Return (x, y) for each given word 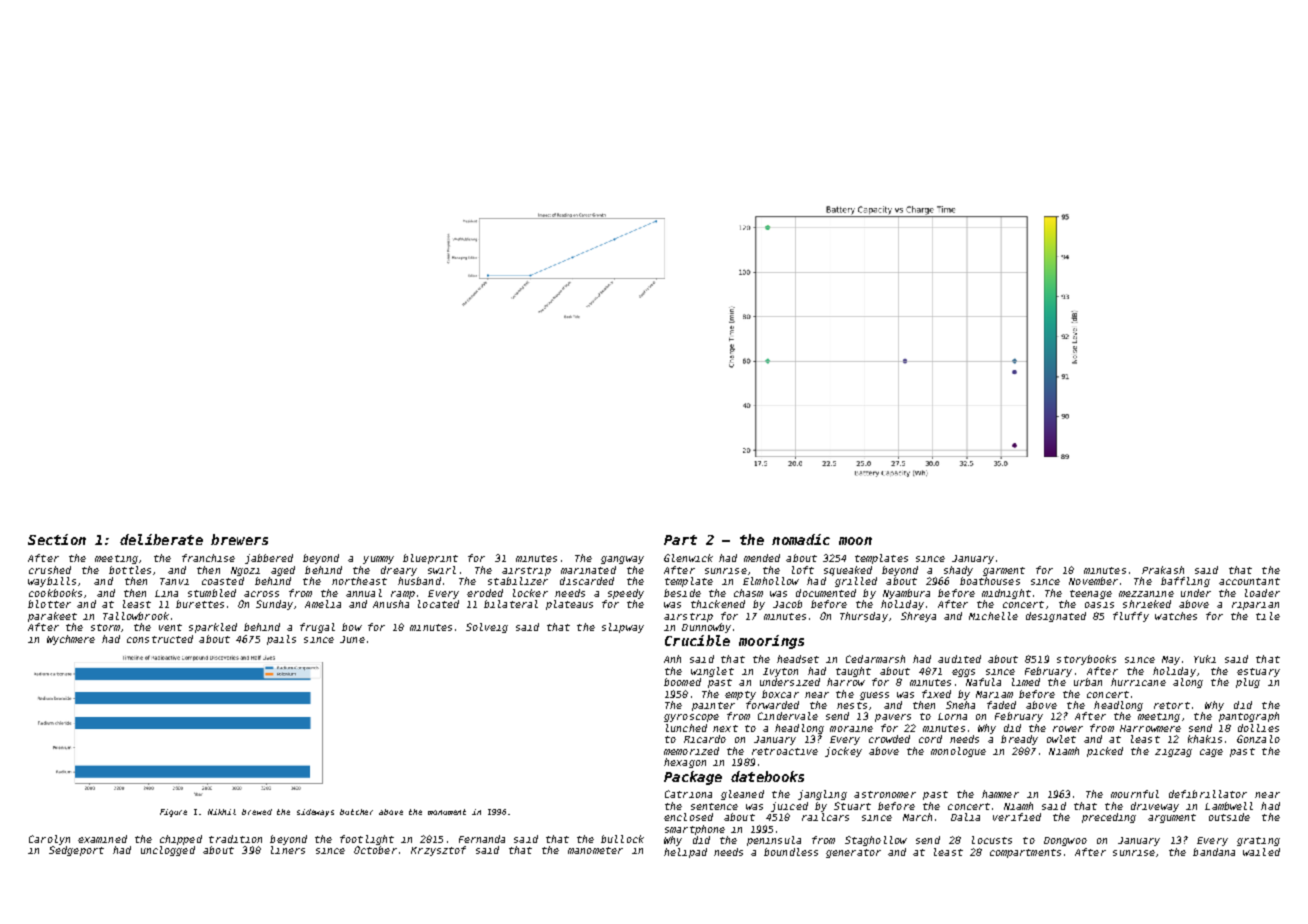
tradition (235, 839)
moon (855, 541)
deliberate (161, 539)
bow (352, 627)
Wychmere (71, 640)
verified (1017, 817)
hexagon (685, 763)
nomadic (801, 539)
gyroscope (691, 718)
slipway (623, 628)
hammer (1000, 794)
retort (1172, 705)
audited (959, 659)
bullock (622, 839)
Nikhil (222, 812)
